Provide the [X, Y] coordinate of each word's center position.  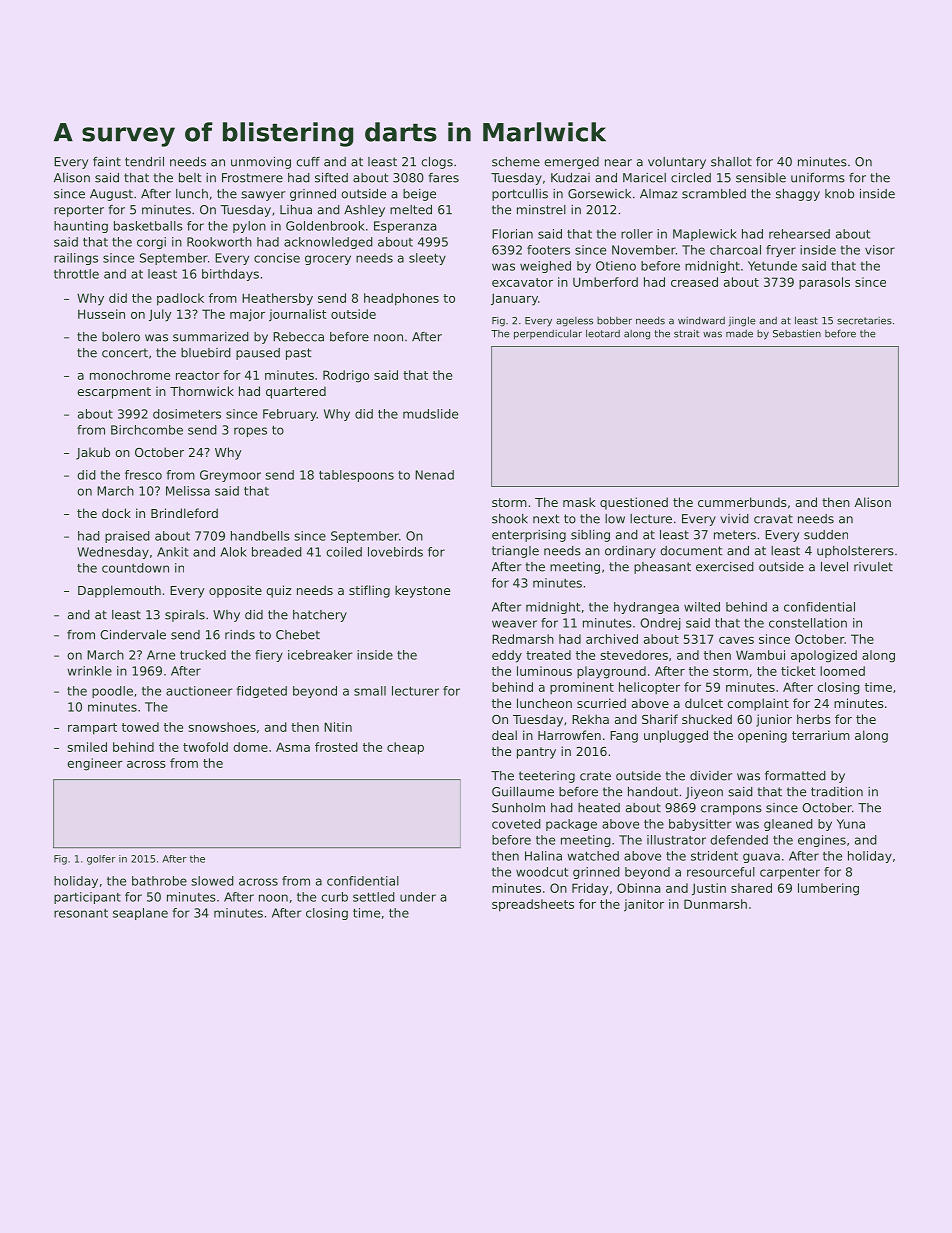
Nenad [434, 475]
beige [419, 195]
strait [686, 333]
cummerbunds [742, 502]
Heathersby [277, 299]
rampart [92, 729]
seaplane [140, 914]
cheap [405, 748]
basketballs [148, 226]
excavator [522, 282]
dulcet [704, 703]
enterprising [529, 536]
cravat [773, 519]
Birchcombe [147, 430]
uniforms [818, 178]
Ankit [173, 552]
